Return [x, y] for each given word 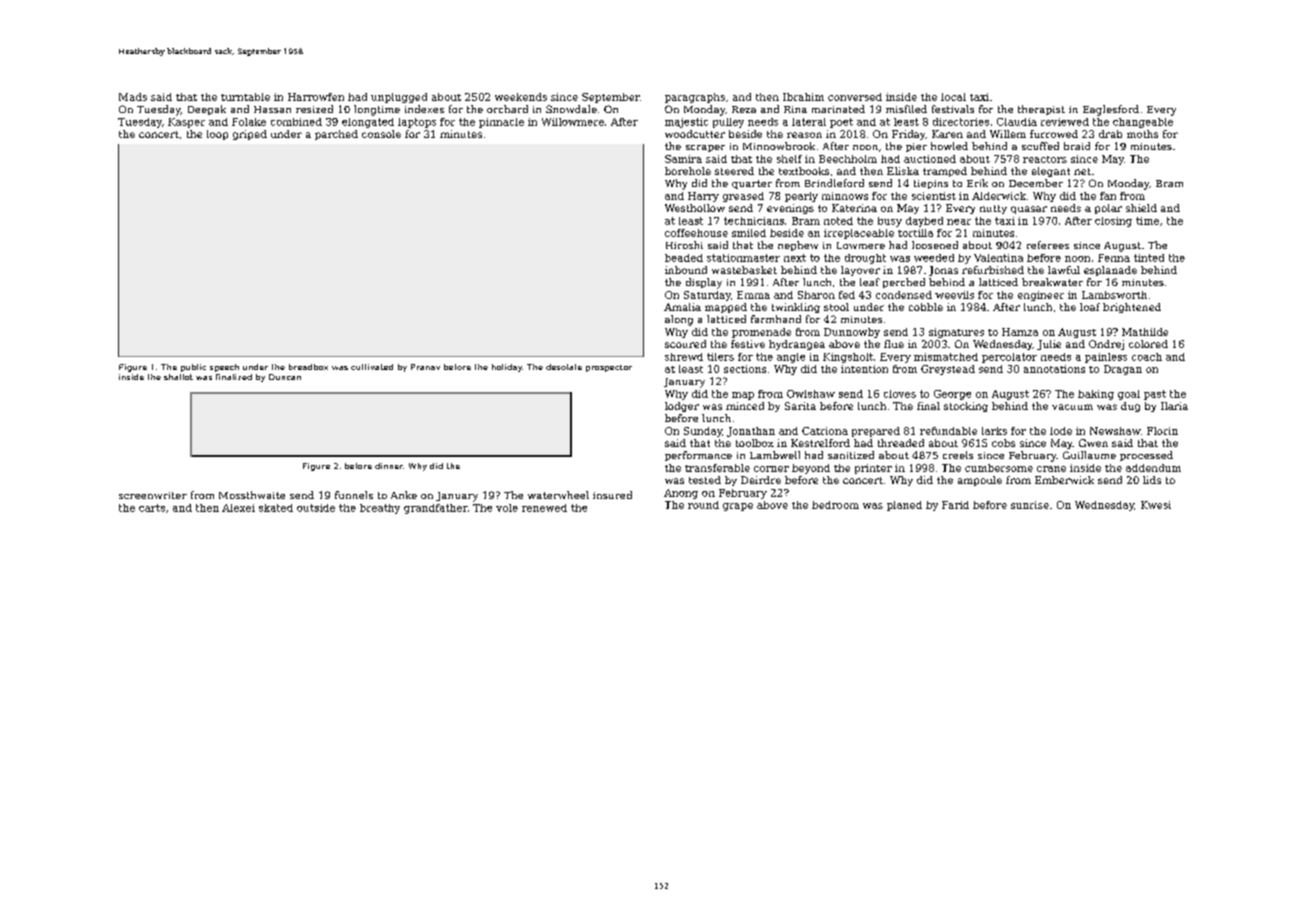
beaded [684, 258]
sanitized [851, 455]
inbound [686, 270]
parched [336, 135]
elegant [1051, 172]
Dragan [1123, 370]
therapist [1041, 110]
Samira [683, 159]
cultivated [372, 367]
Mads [133, 97]
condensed [904, 295]
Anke [404, 495]
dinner [389, 466]
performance [698, 456]
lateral [809, 122]
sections [745, 369]
